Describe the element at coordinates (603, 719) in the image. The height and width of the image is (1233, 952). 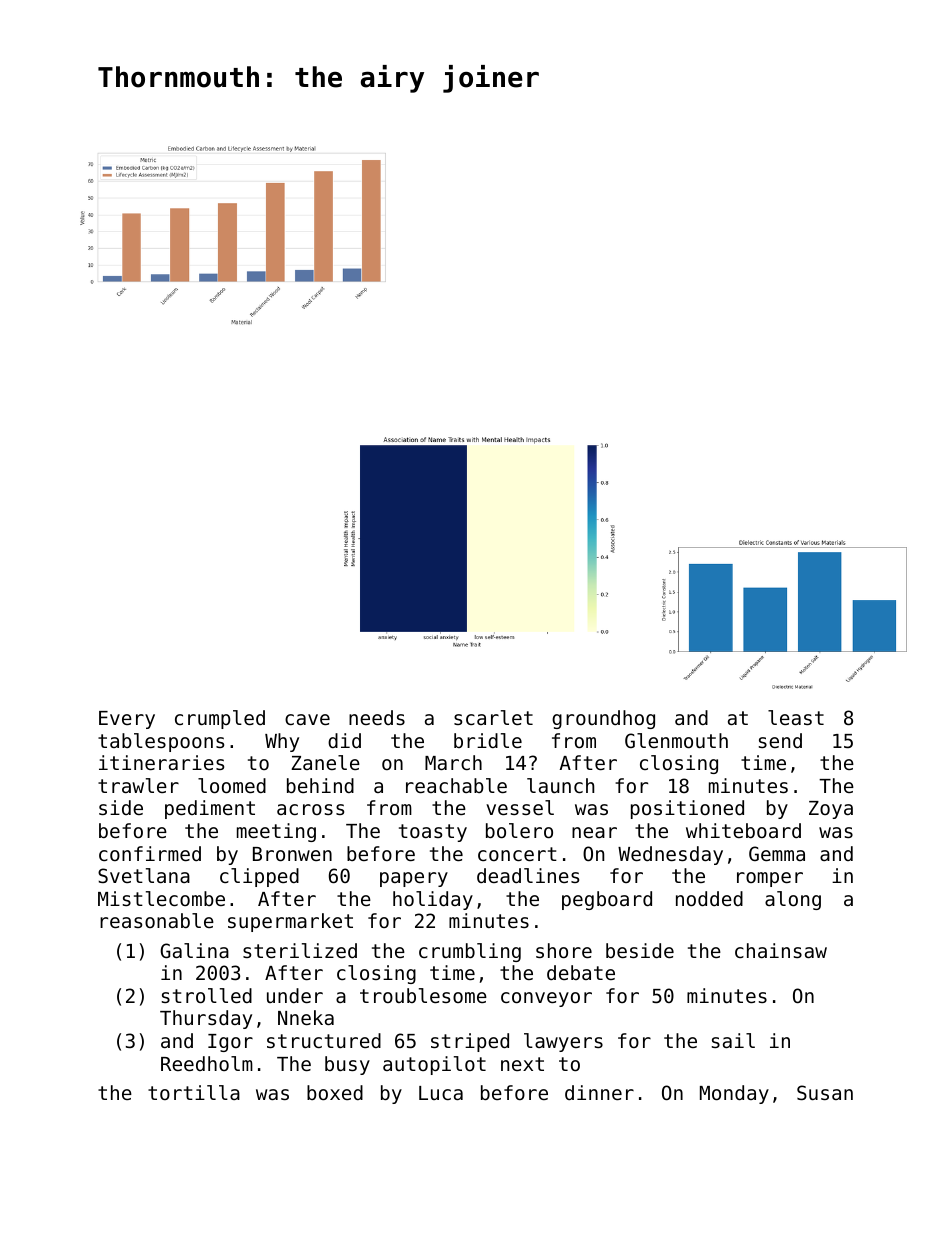
I see `groundhog` at that location.
